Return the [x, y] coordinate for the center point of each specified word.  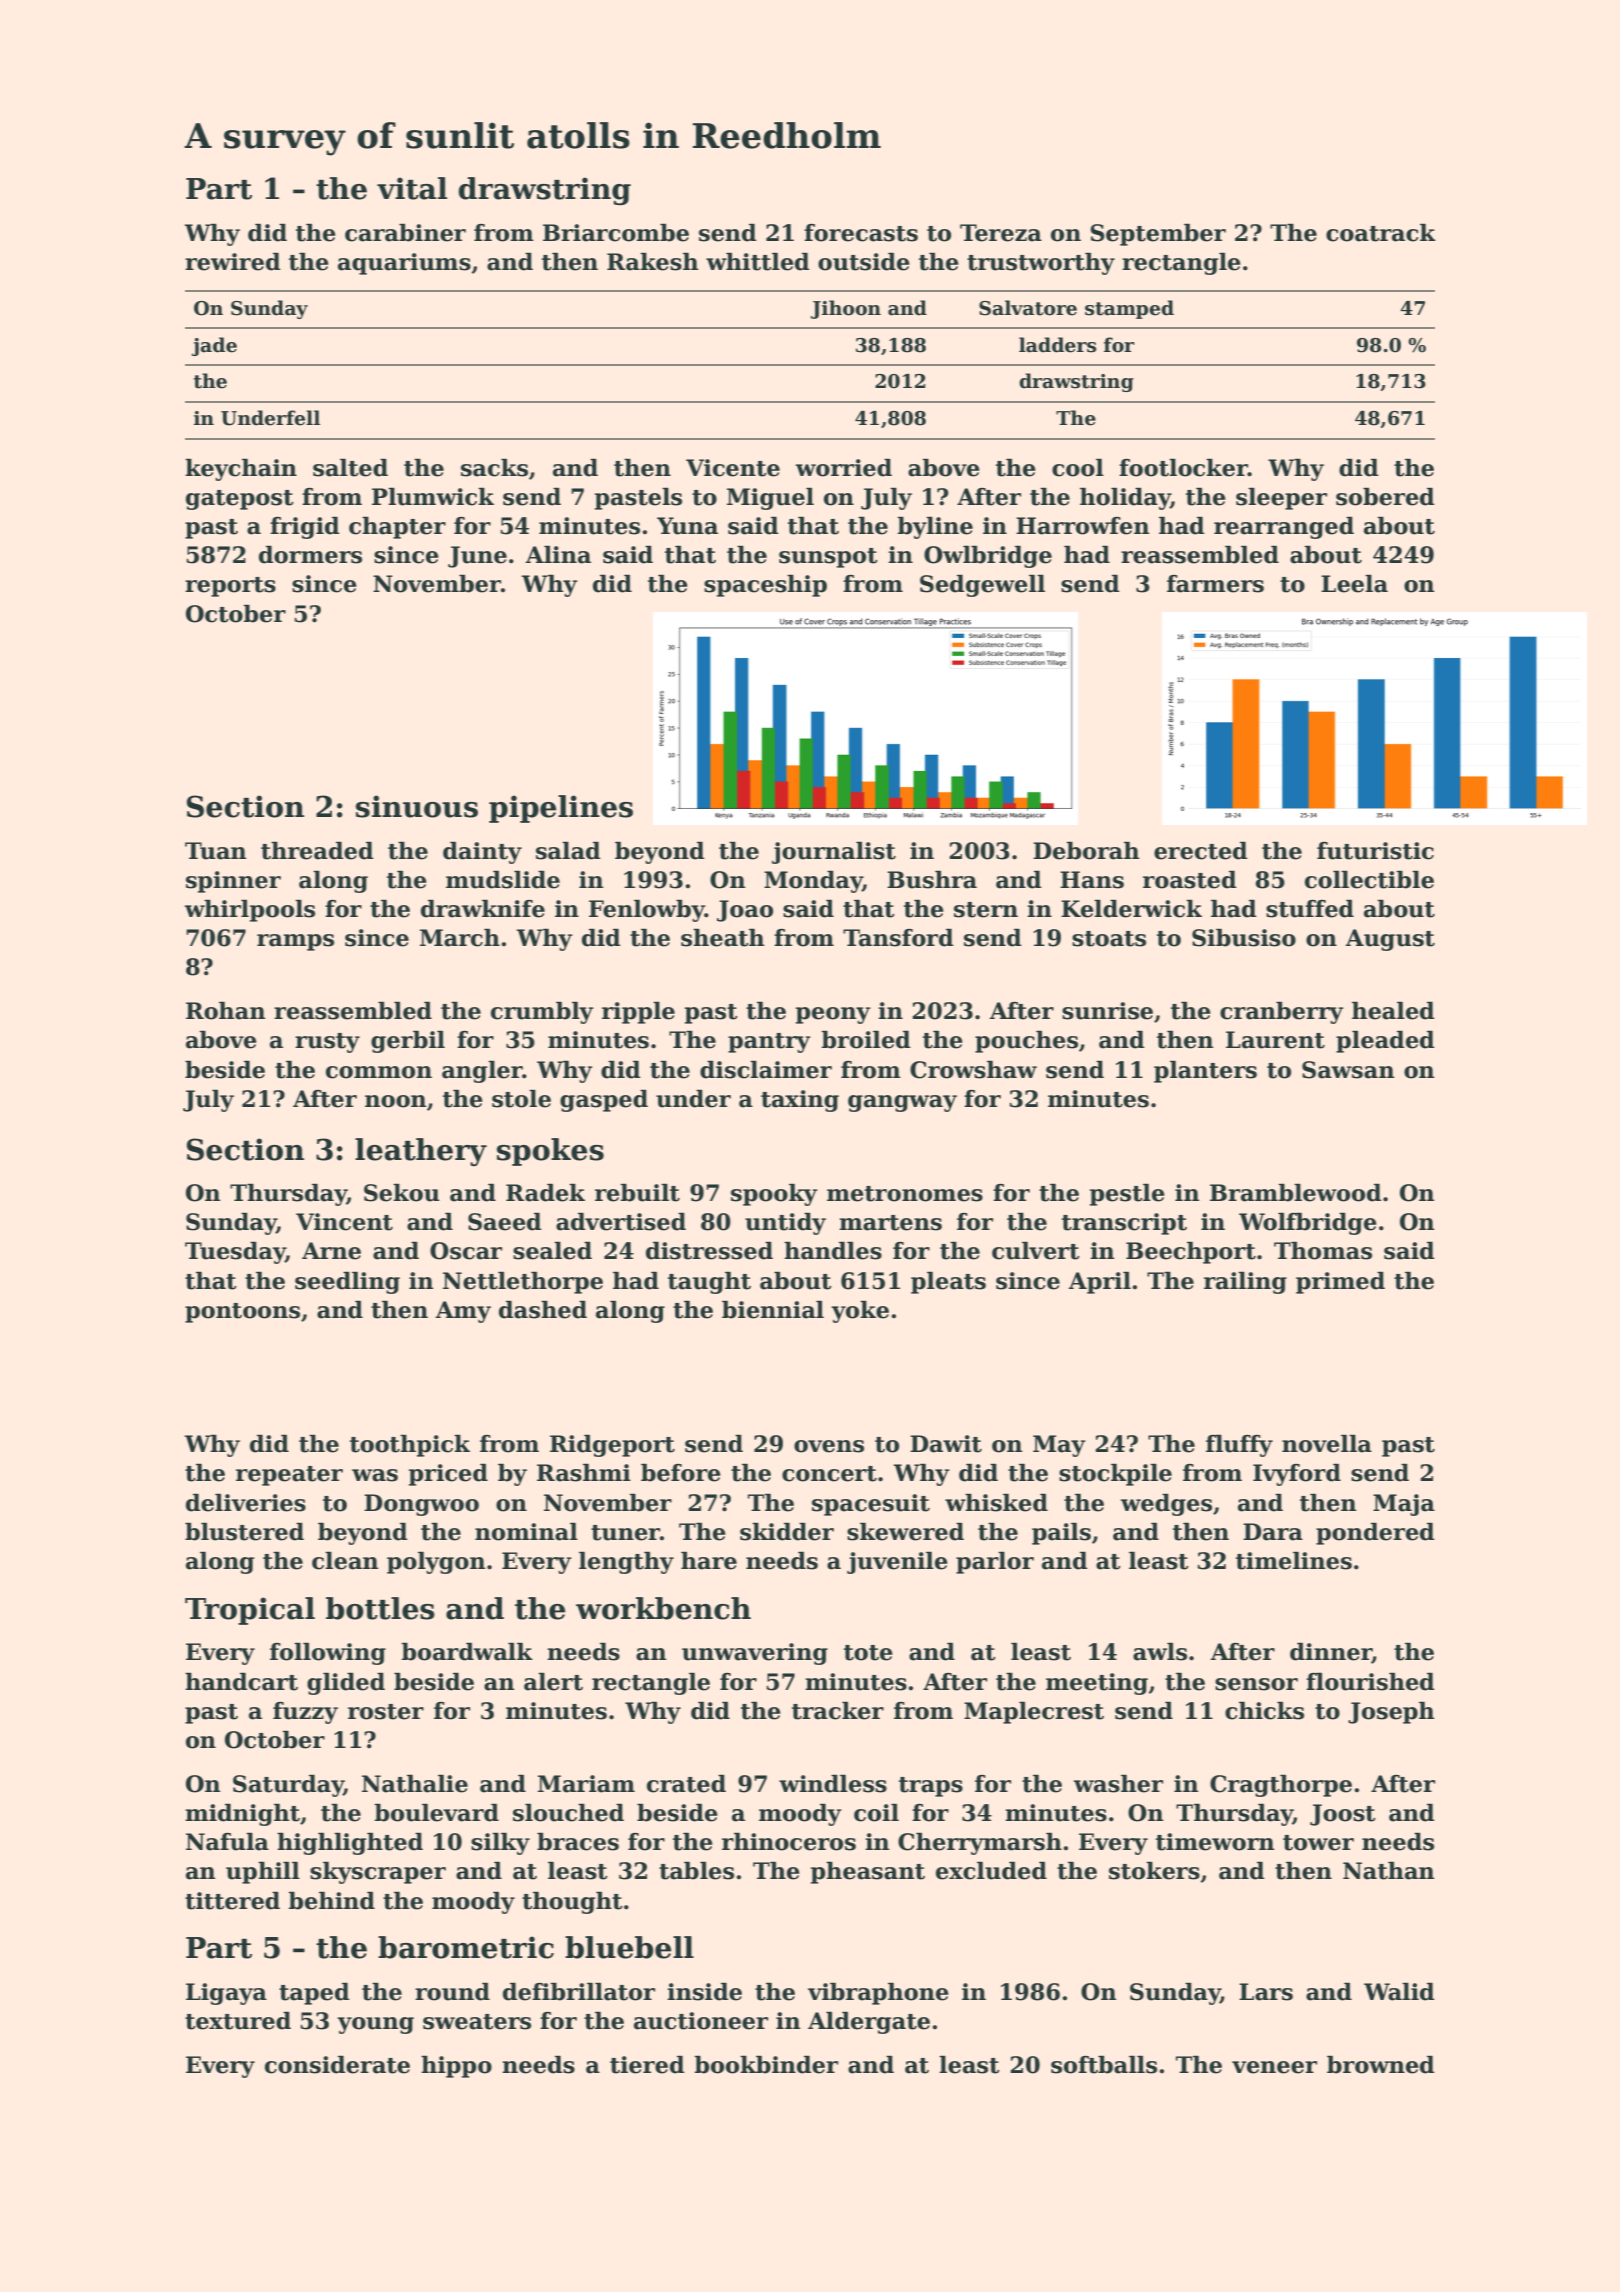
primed [1340, 1283]
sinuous [417, 806]
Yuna [687, 526]
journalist [834, 853]
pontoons [242, 1313]
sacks [494, 468]
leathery [421, 1152]
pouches [1026, 1042]
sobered [1385, 497]
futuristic [1375, 851]
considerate [337, 2065]
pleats [948, 1283]
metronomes [905, 1194]
